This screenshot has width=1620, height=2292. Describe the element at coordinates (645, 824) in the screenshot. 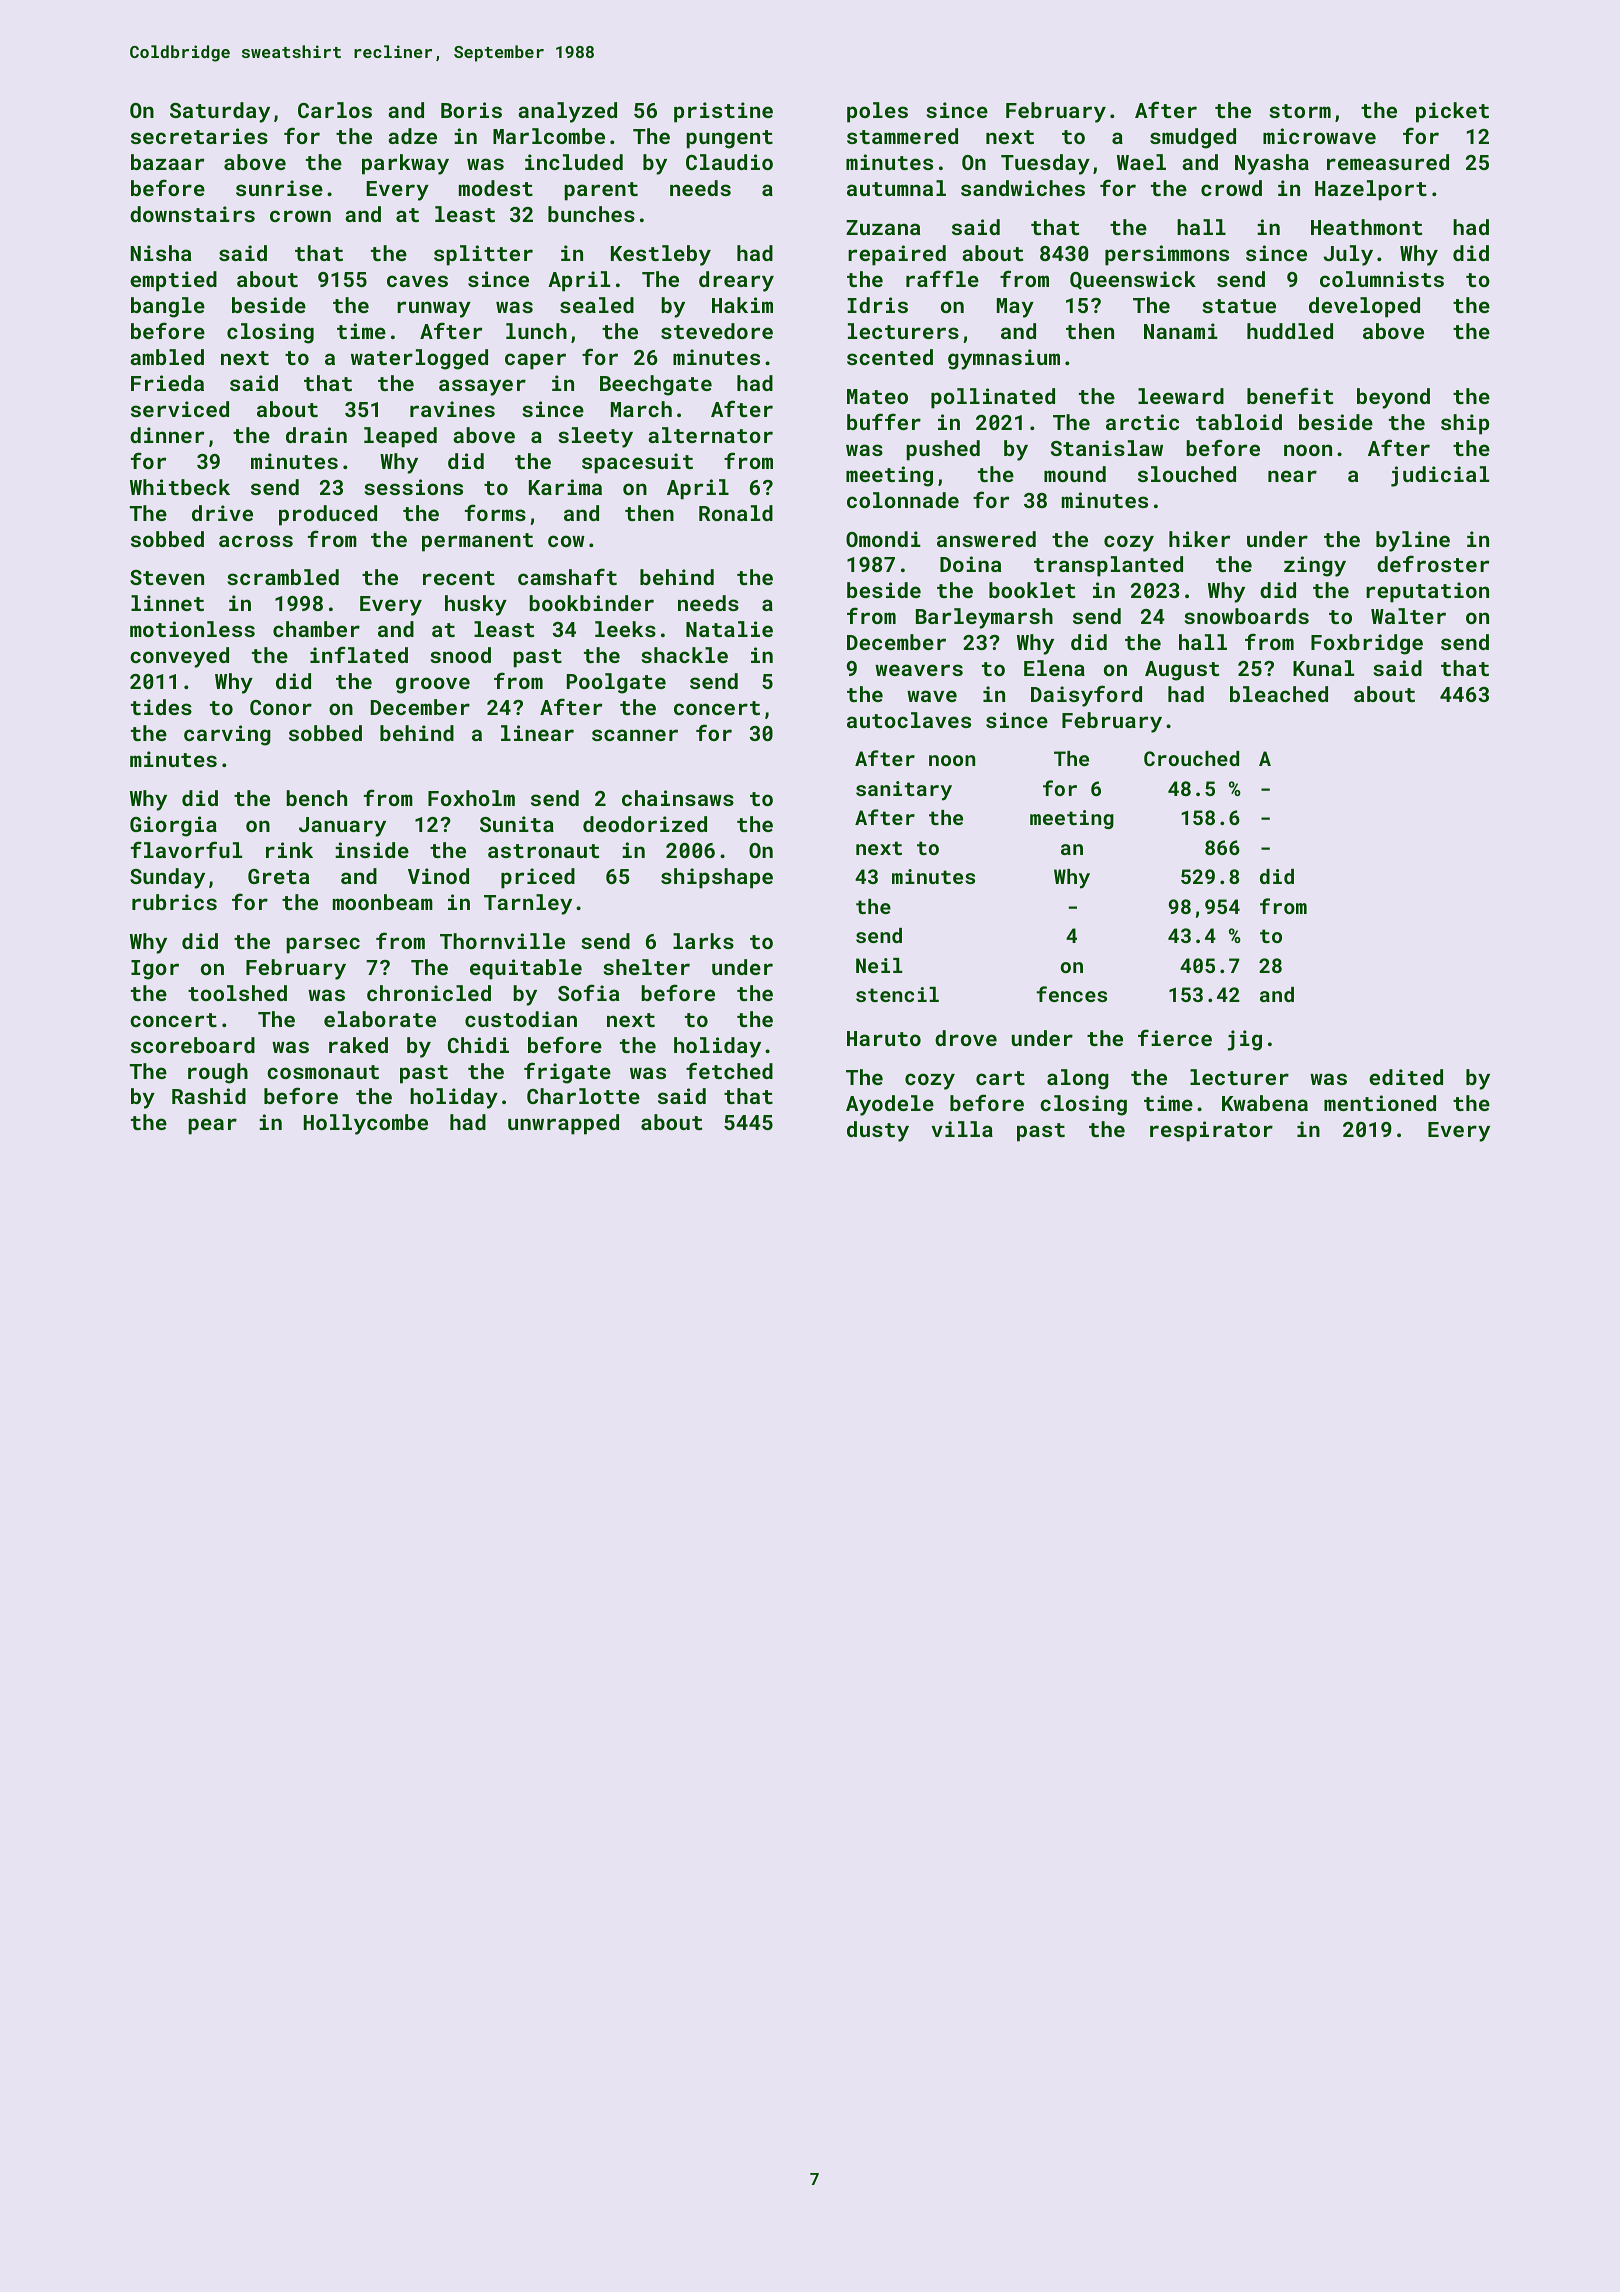

I see `deodorized` at that location.
